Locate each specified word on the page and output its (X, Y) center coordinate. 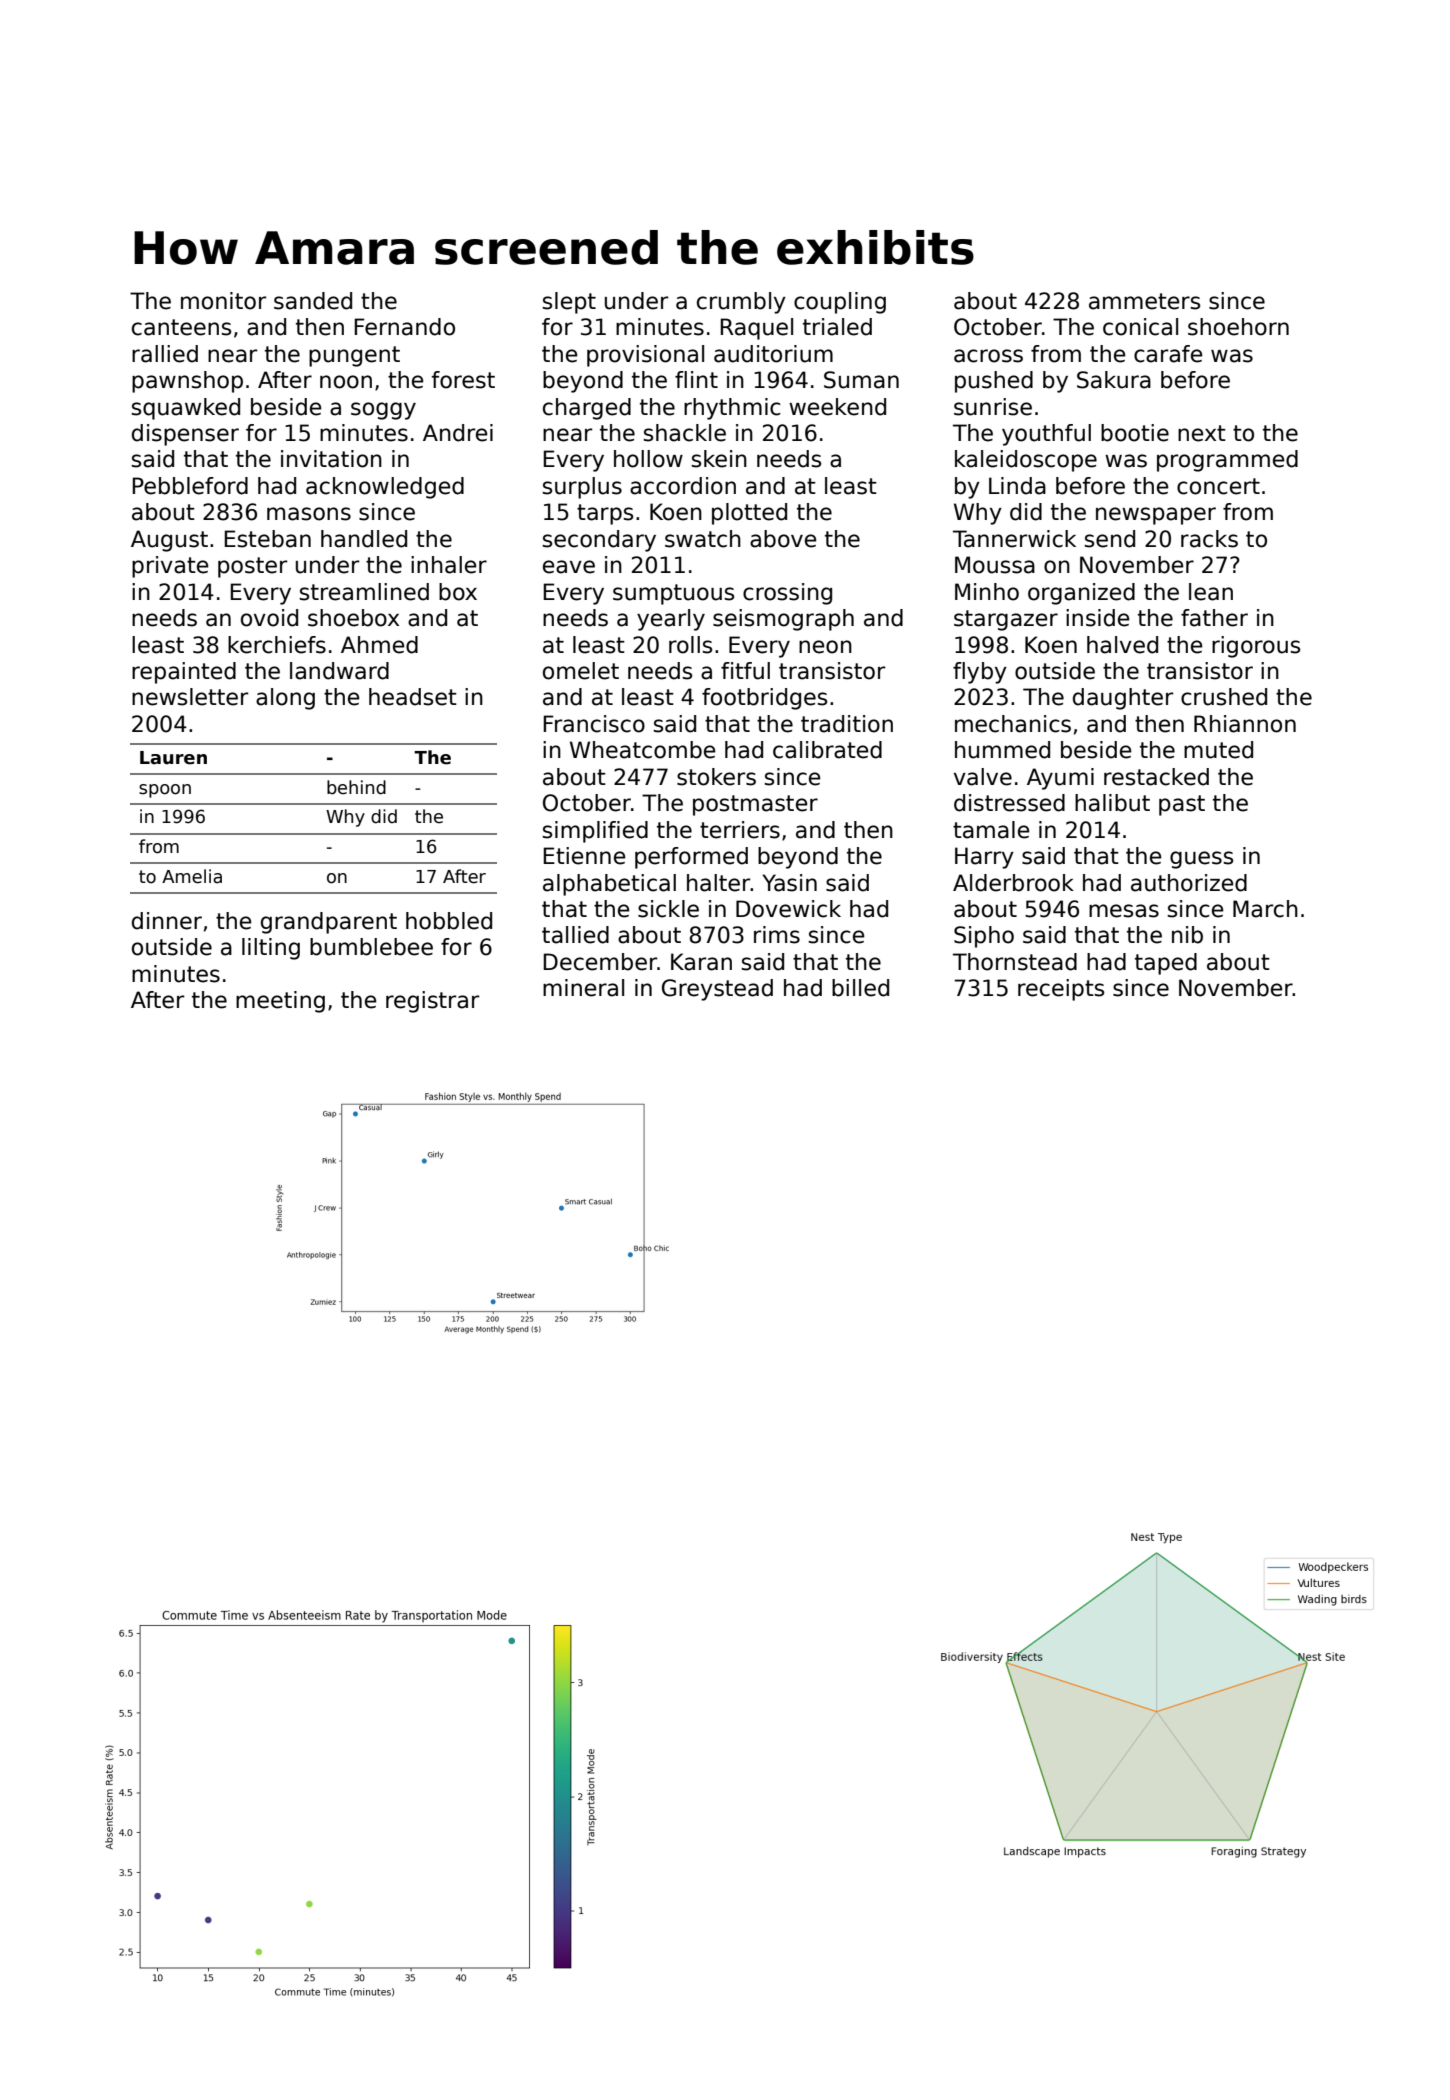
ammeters (1144, 301)
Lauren (173, 758)
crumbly (741, 303)
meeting (280, 1002)
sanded (313, 301)
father (1214, 618)
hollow (648, 459)
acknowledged (385, 488)
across (988, 356)
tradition (847, 724)
